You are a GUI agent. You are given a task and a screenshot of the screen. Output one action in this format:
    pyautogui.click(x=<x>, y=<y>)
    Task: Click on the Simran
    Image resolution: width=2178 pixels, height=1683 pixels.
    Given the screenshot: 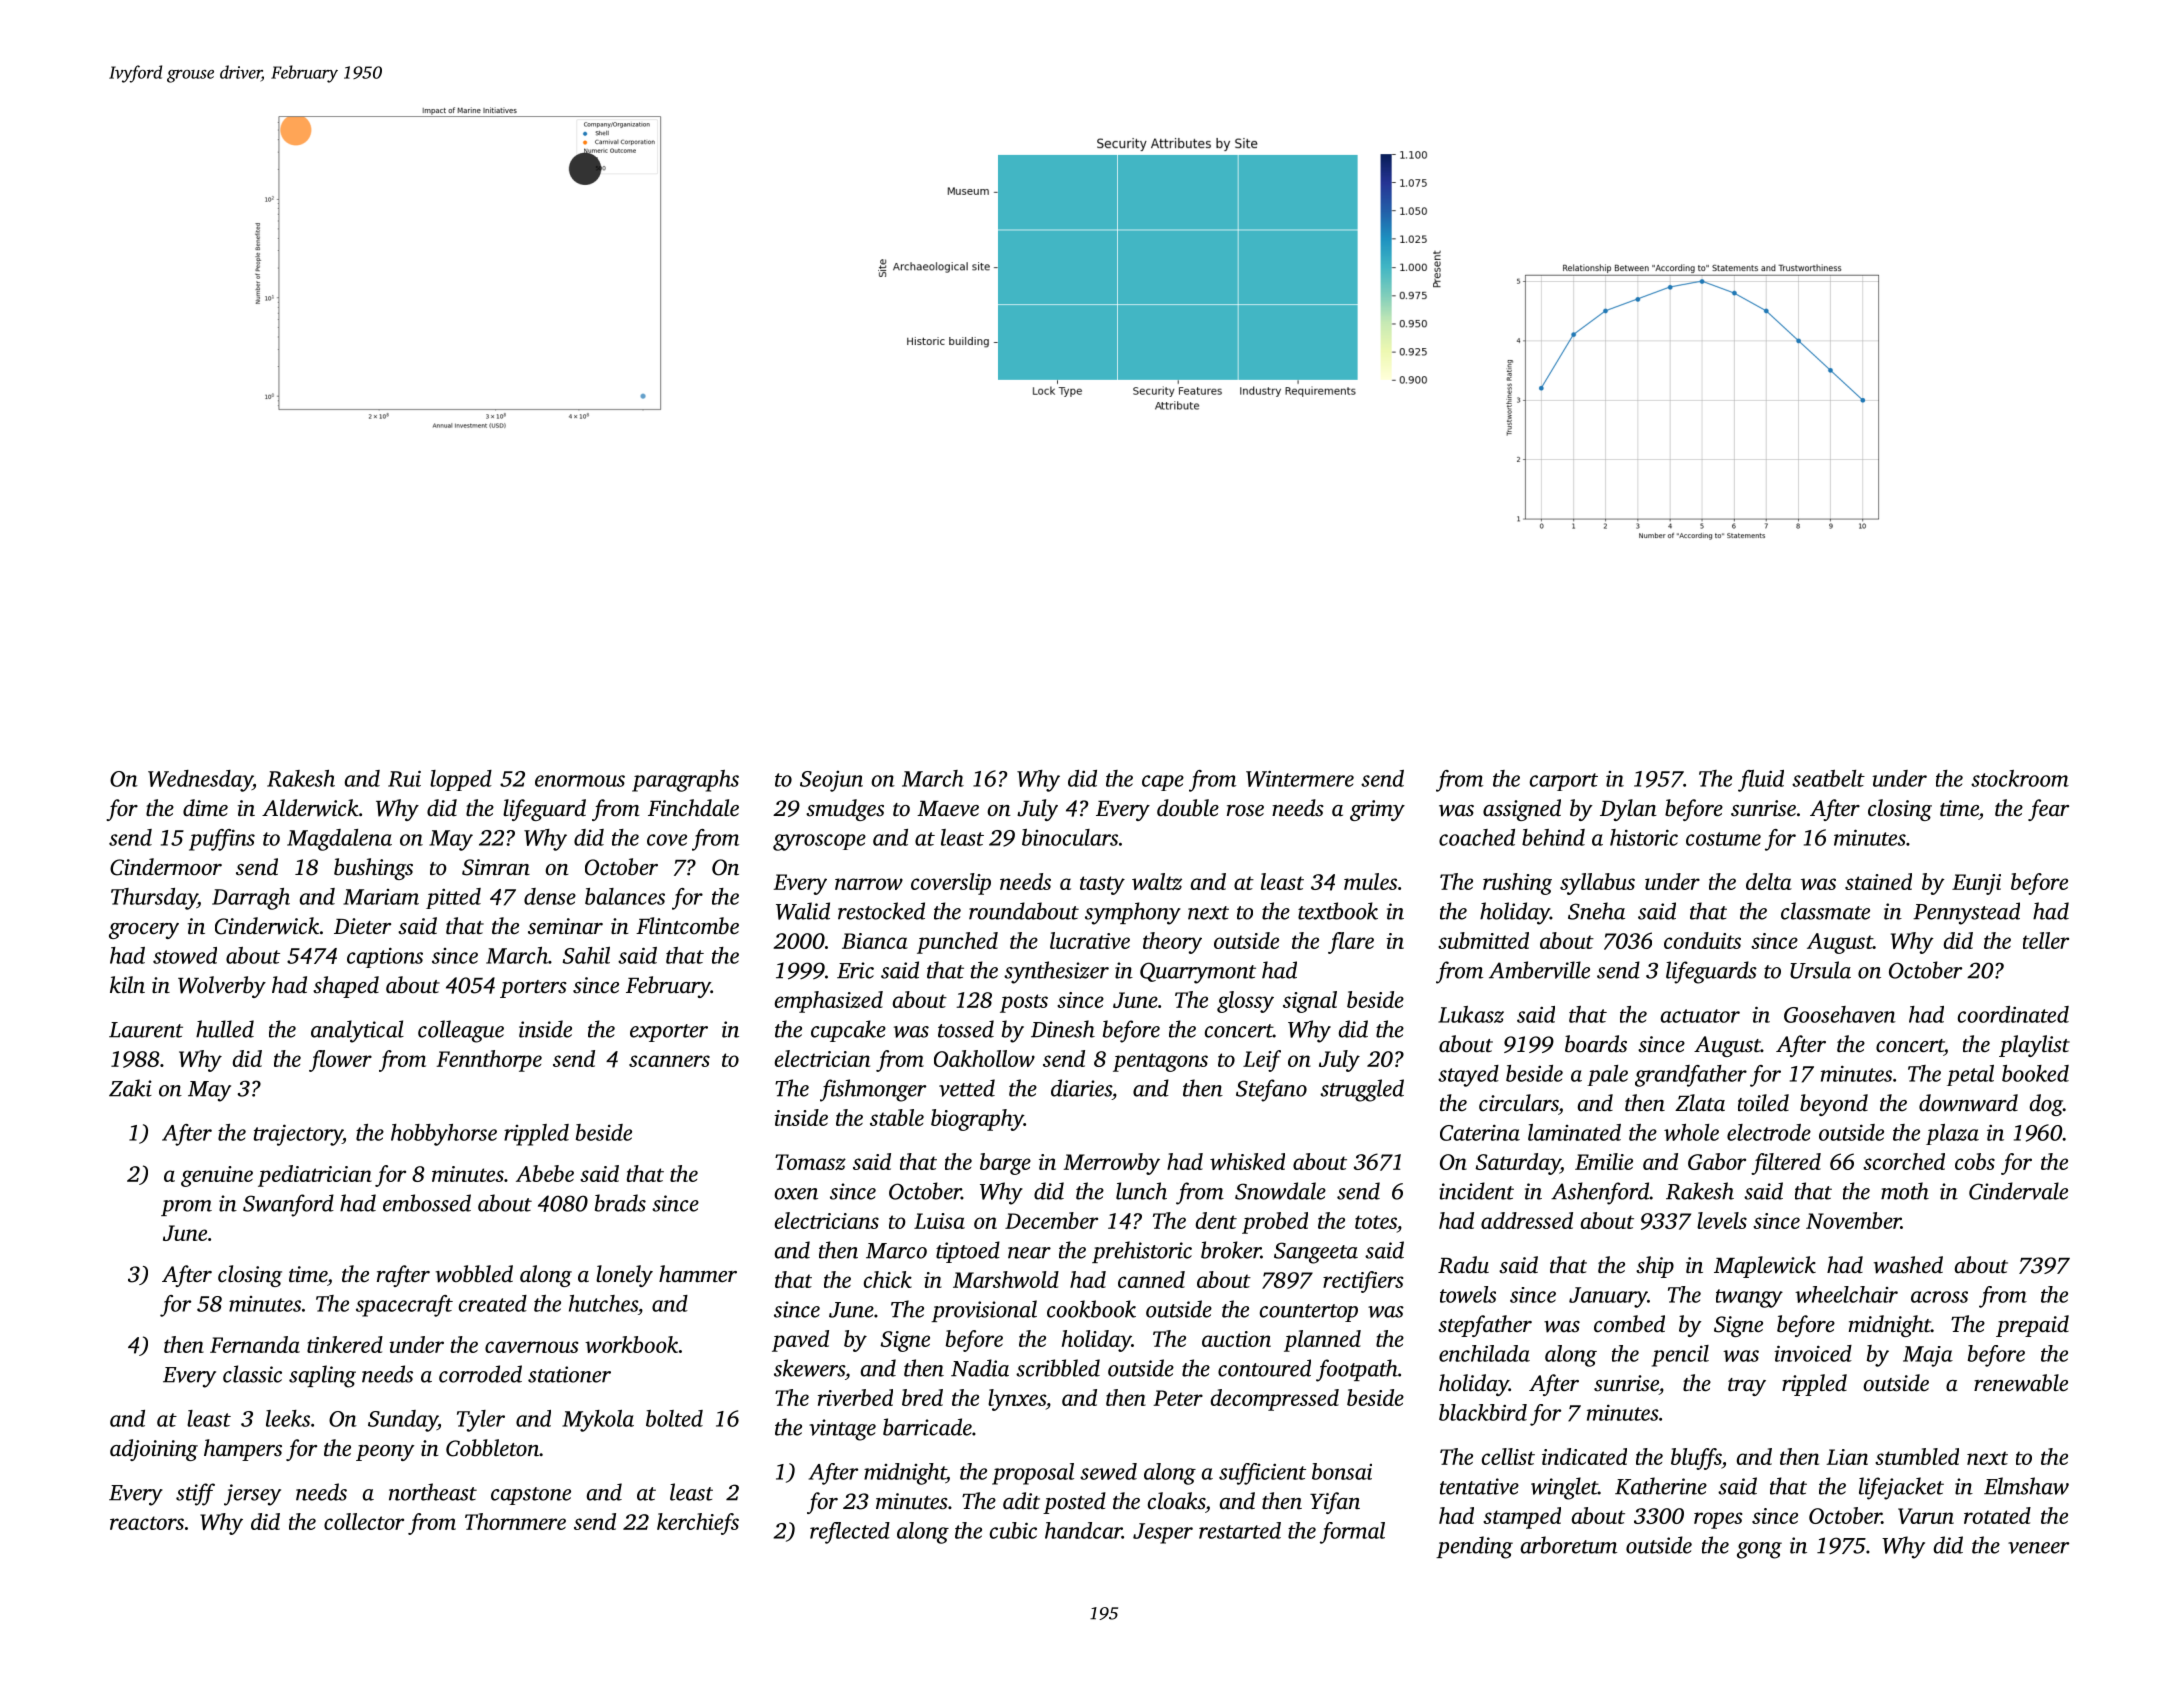 What is the action you would take?
    pyautogui.click(x=496, y=867)
